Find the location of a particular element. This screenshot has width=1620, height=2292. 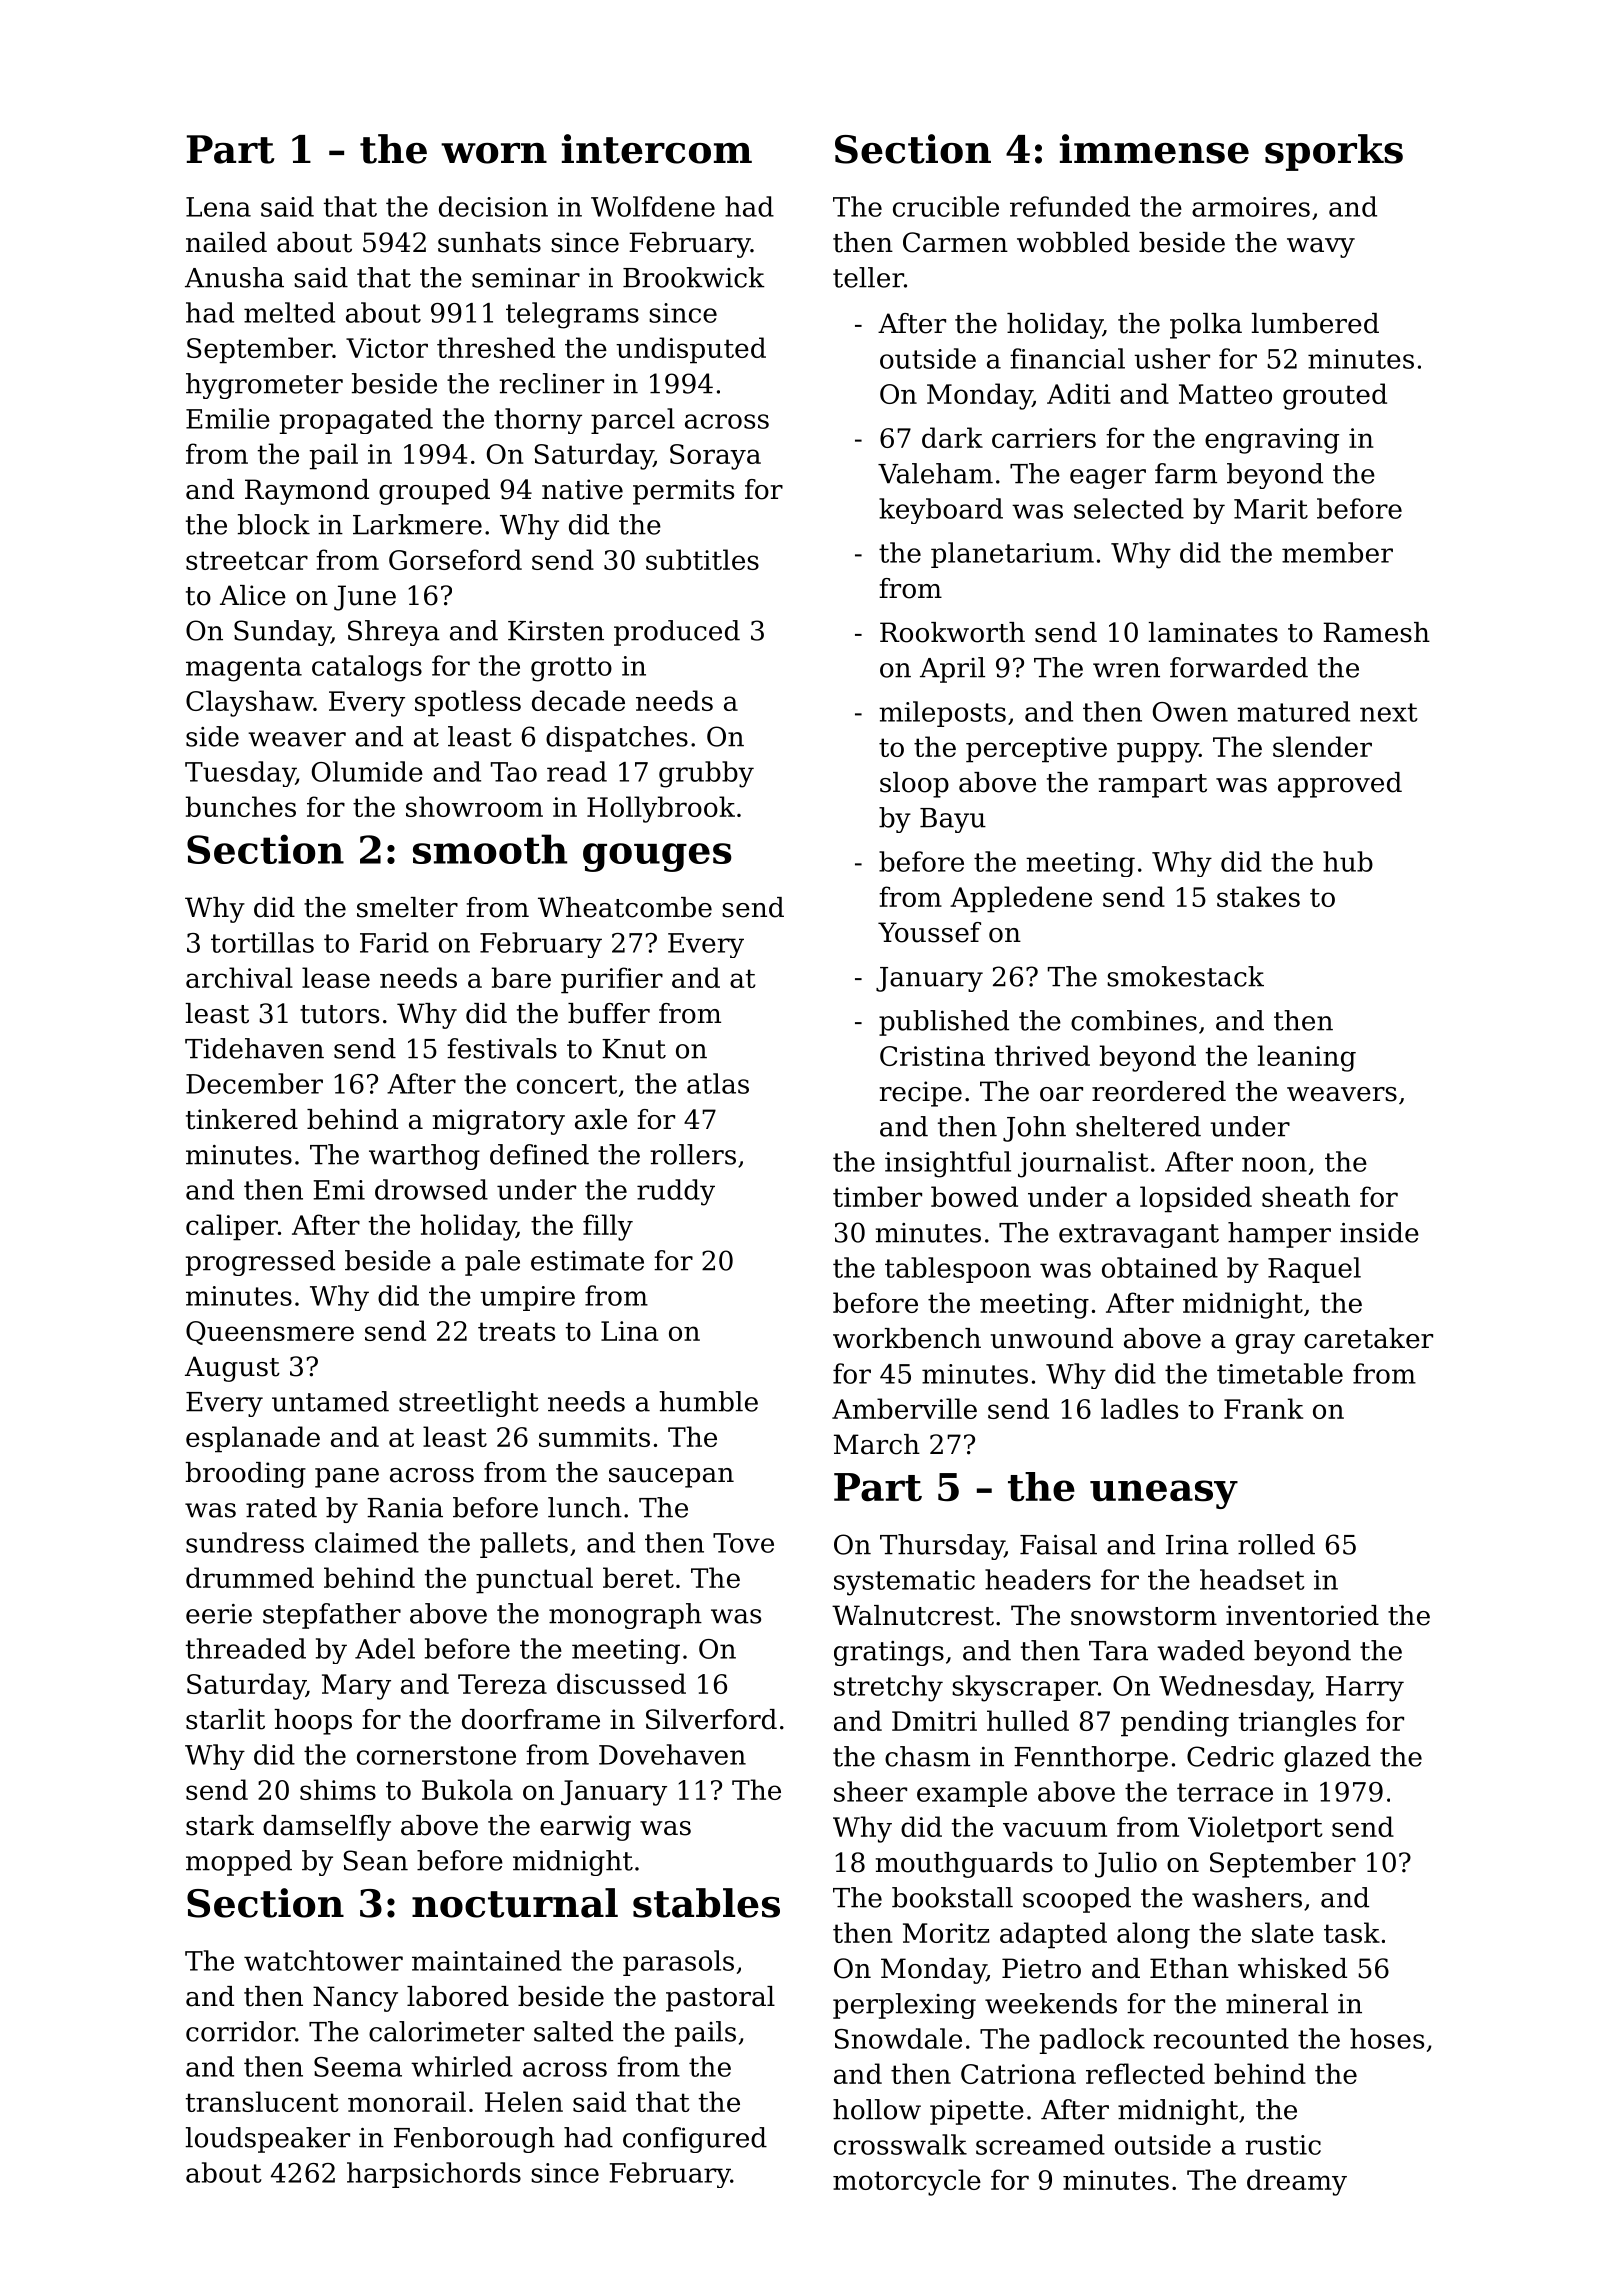

immense is located at coordinates (1154, 149).
